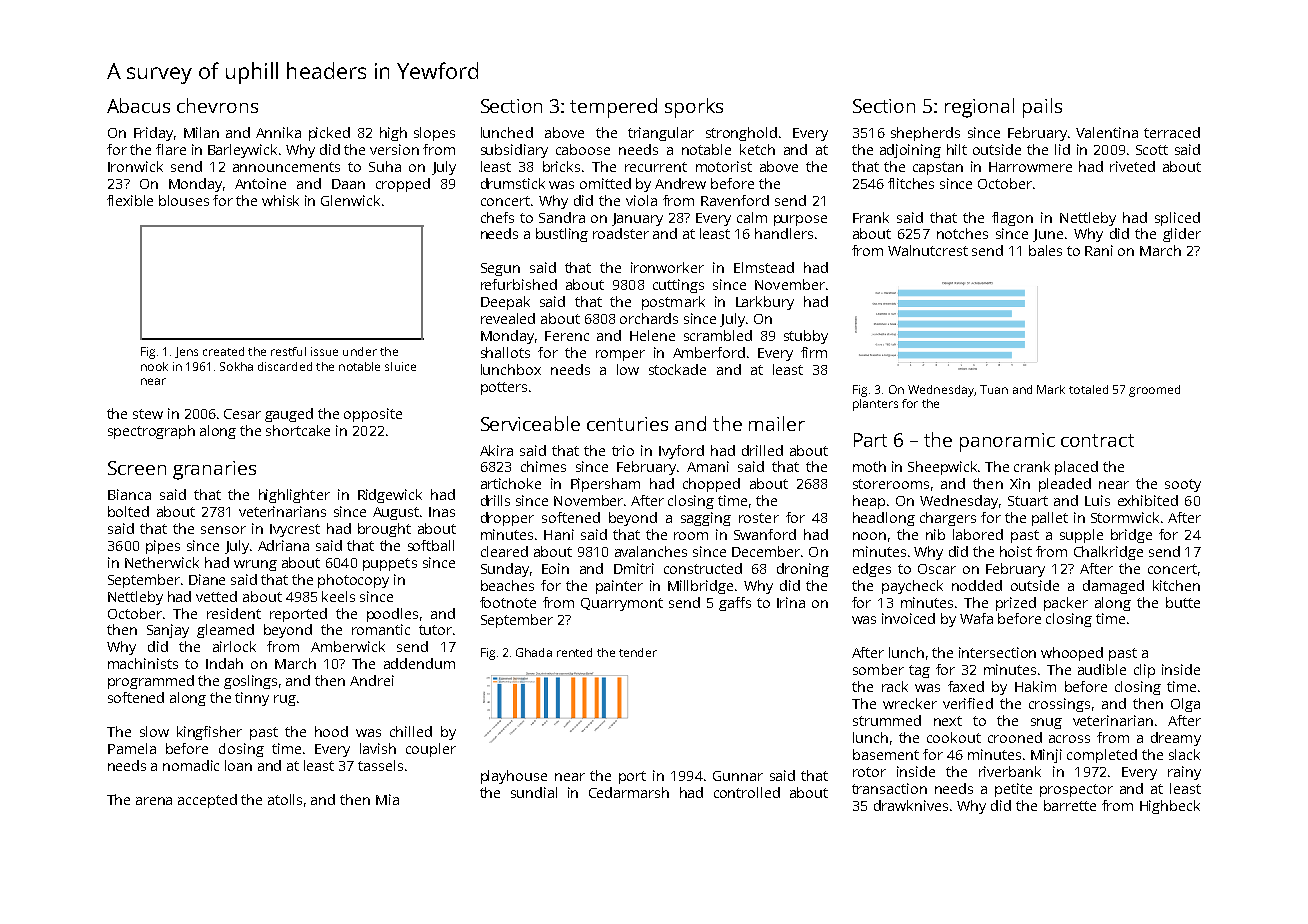 The width and height of the image is (1308, 924). I want to click on chevrons, so click(217, 105).
